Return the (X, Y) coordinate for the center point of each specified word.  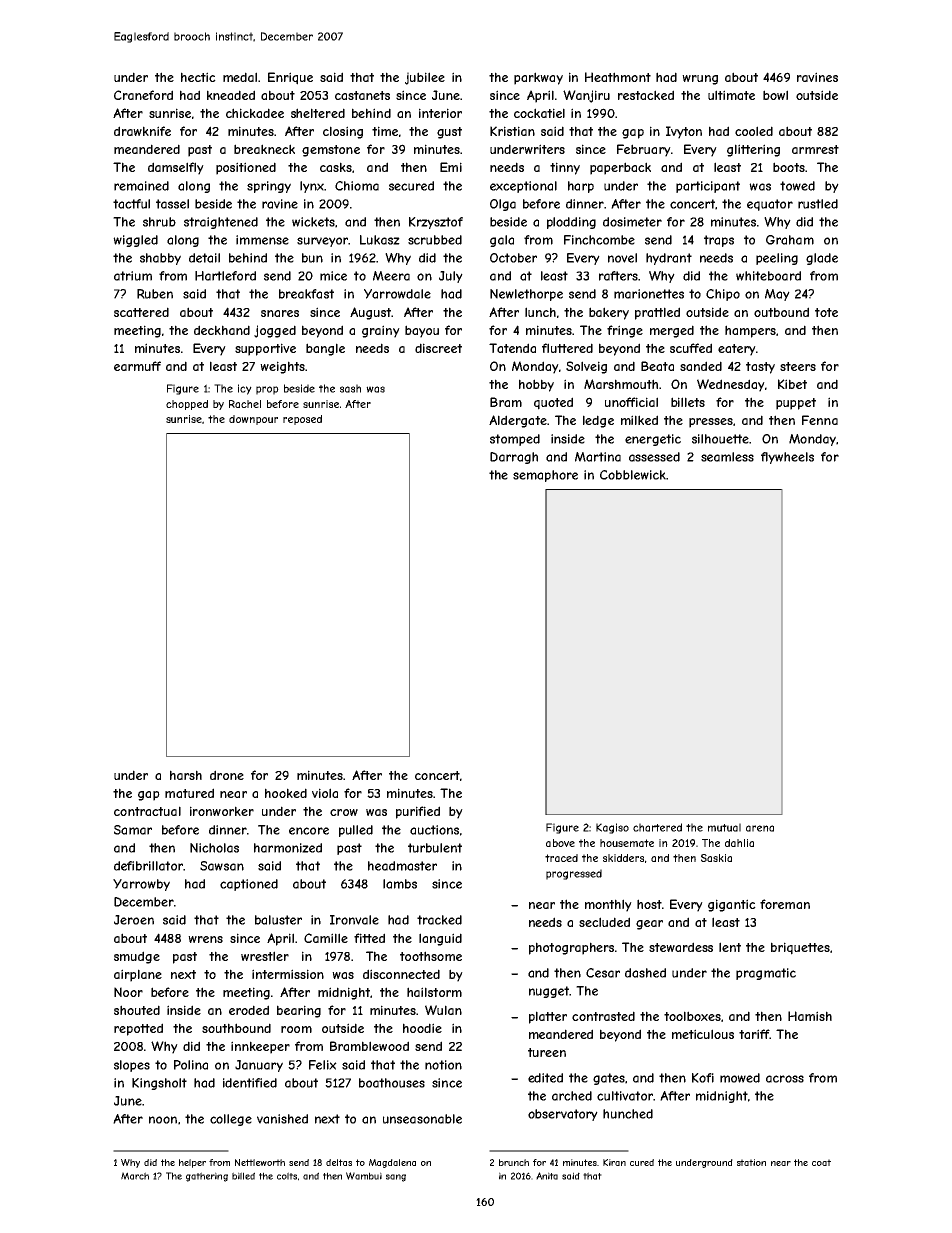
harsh (186, 775)
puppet (796, 404)
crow (344, 812)
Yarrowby (141, 885)
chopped (187, 405)
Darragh (514, 458)
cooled (754, 131)
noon (163, 1120)
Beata (657, 366)
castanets (362, 95)
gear (649, 925)
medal (240, 77)
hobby (536, 385)
